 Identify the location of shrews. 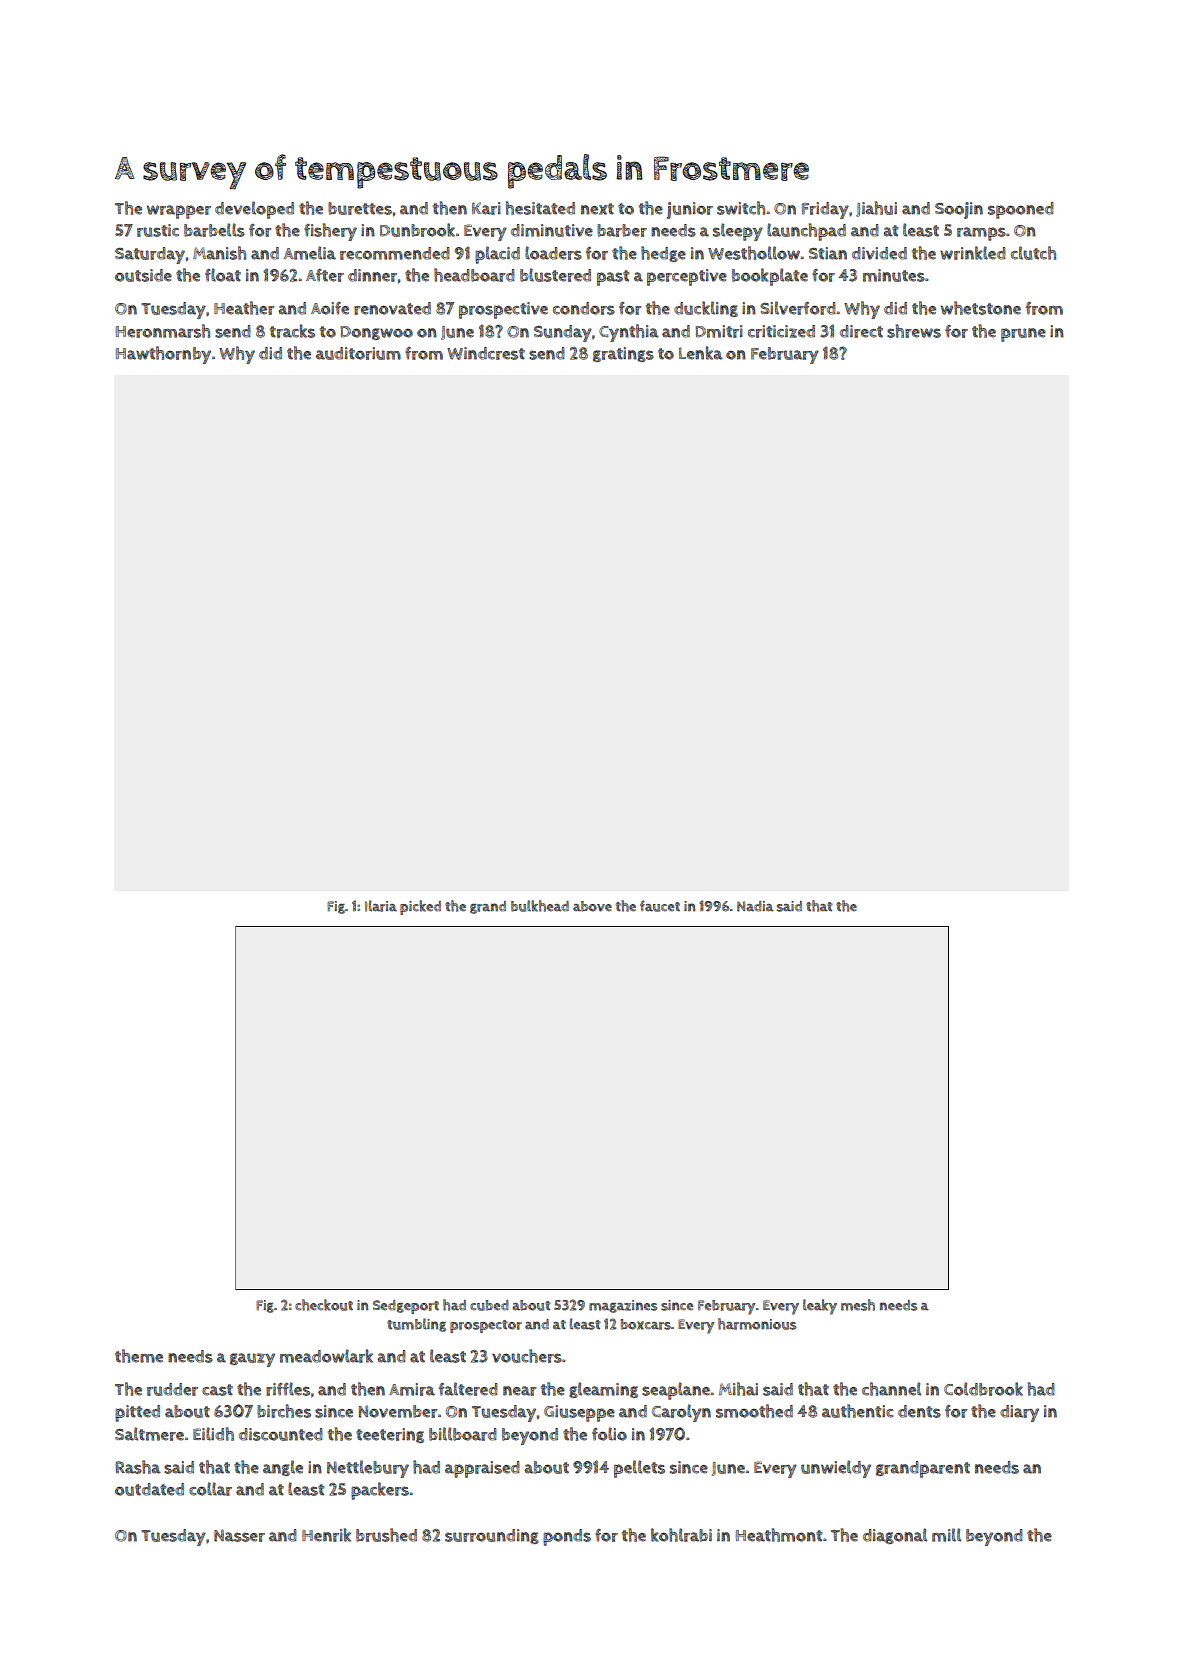
(914, 331).
